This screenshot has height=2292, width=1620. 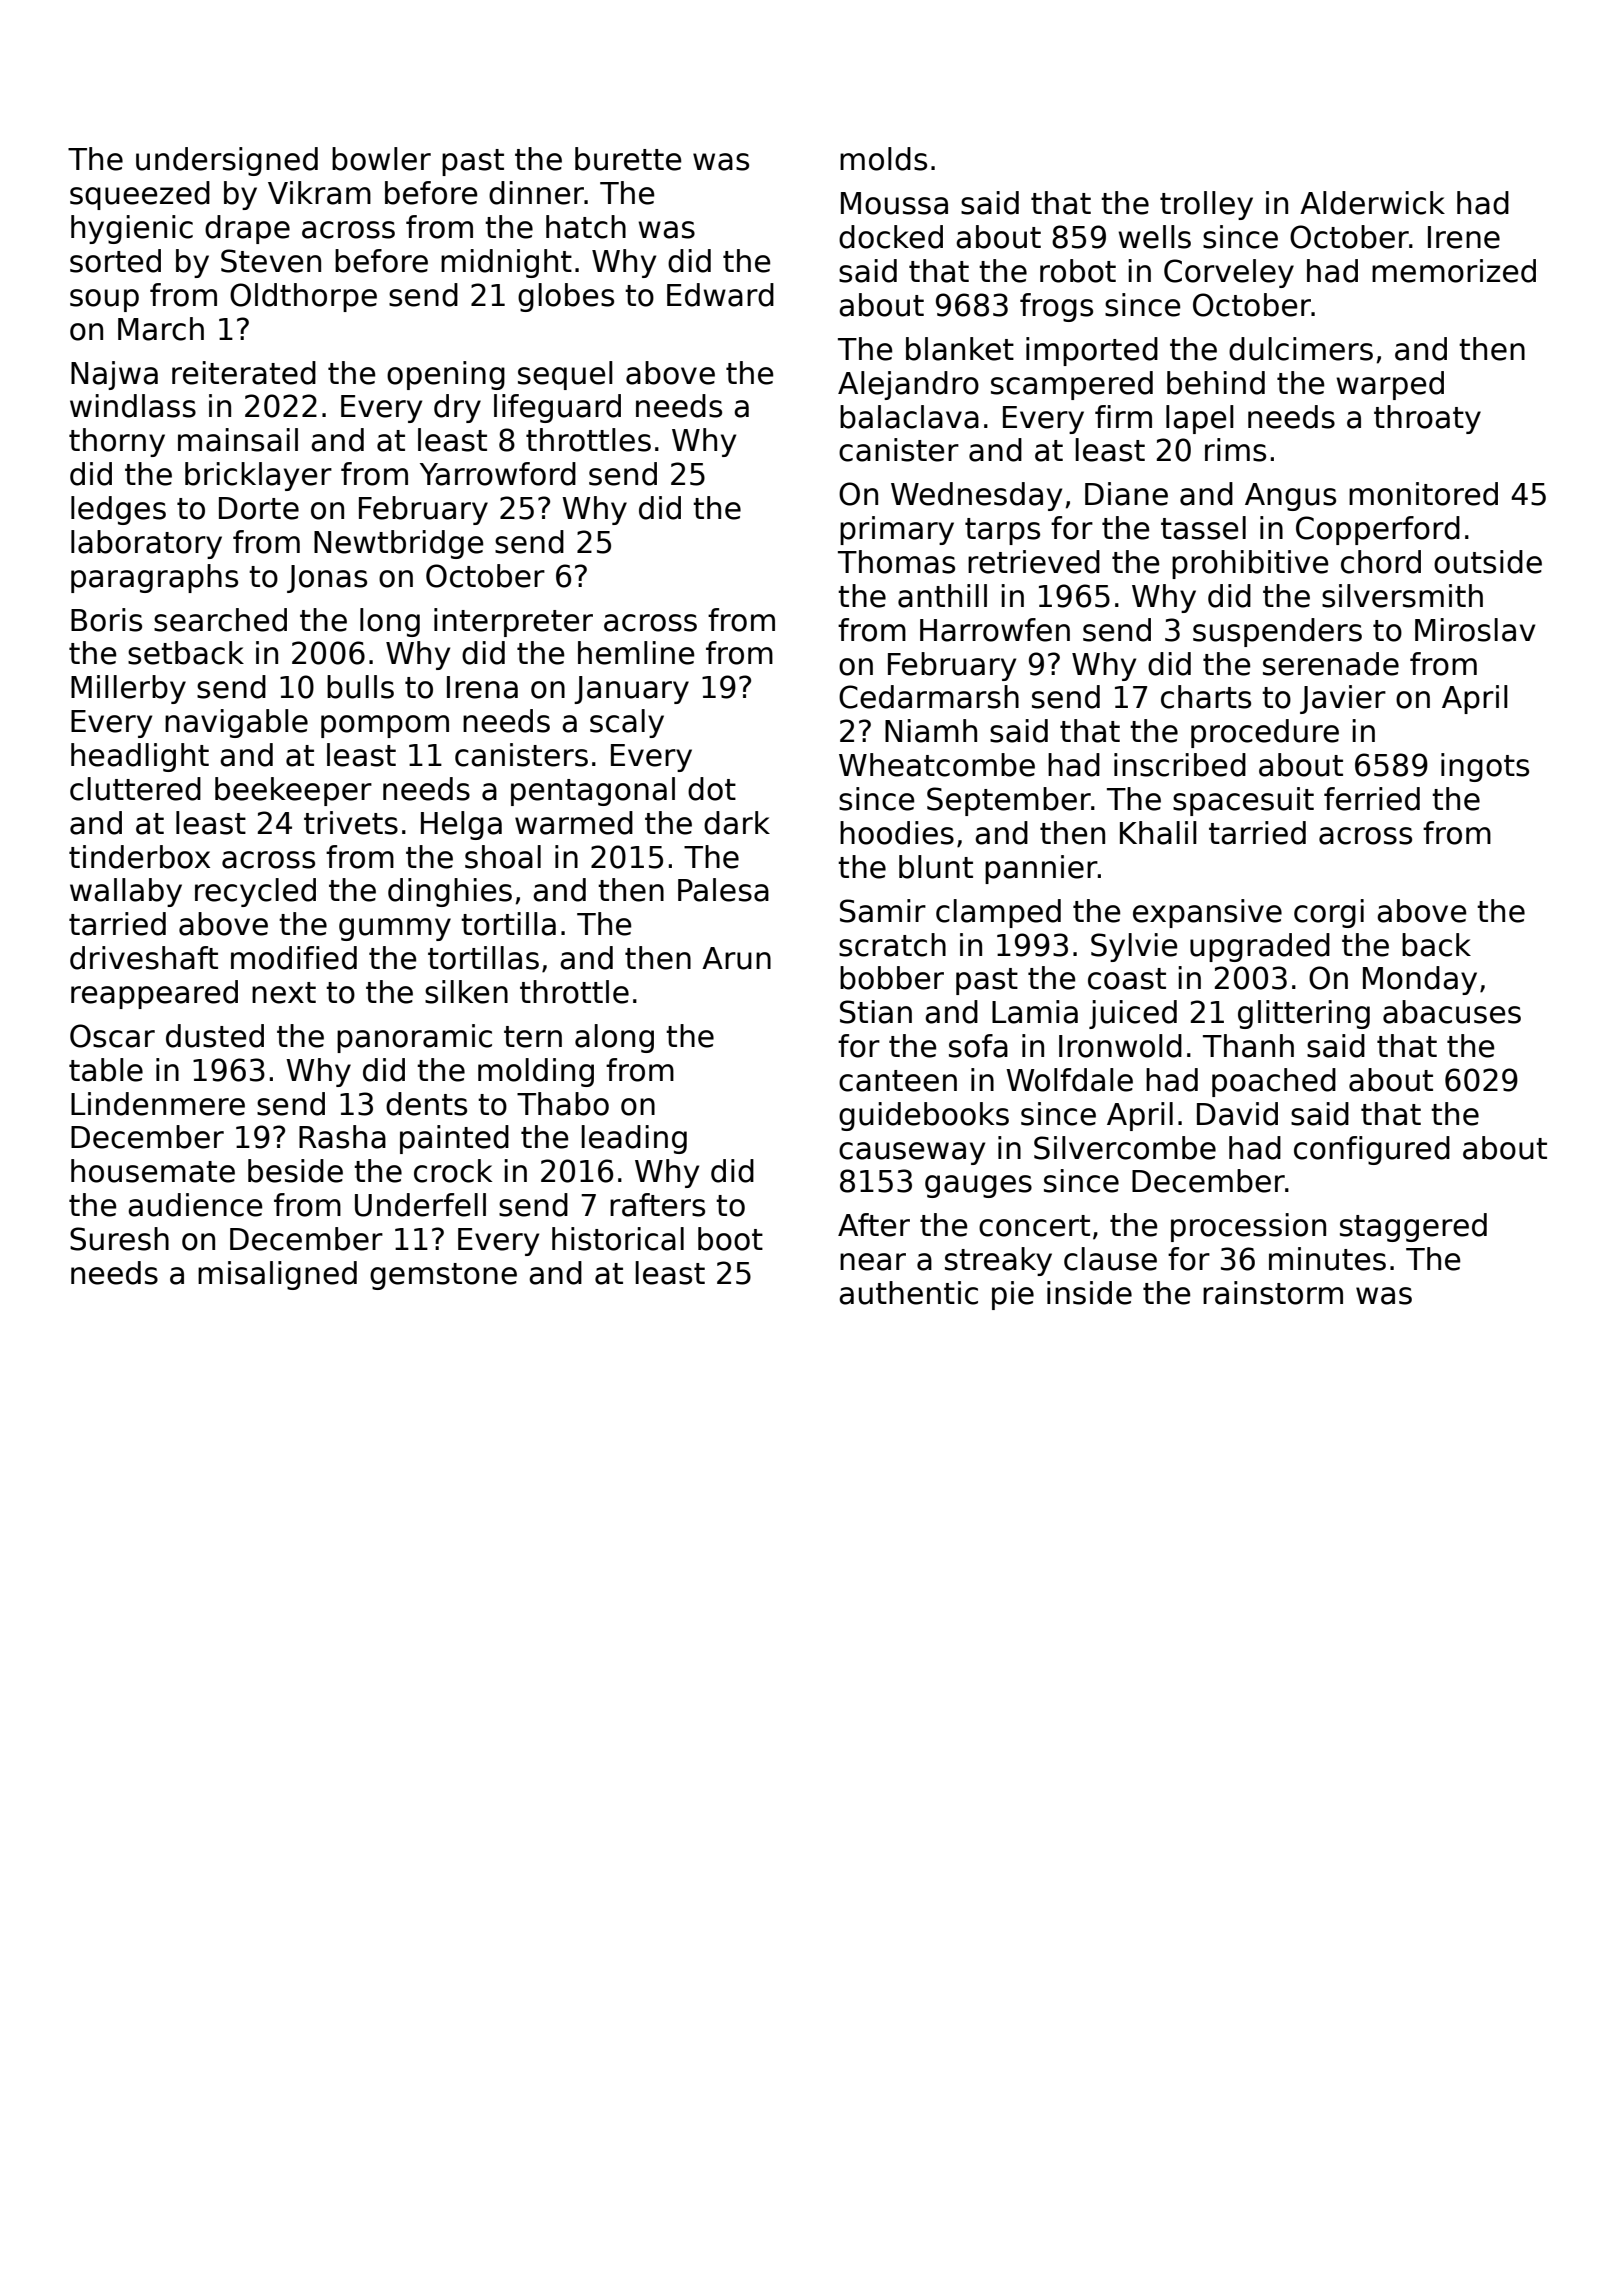 What do you see at coordinates (628, 159) in the screenshot?
I see `burette` at bounding box center [628, 159].
